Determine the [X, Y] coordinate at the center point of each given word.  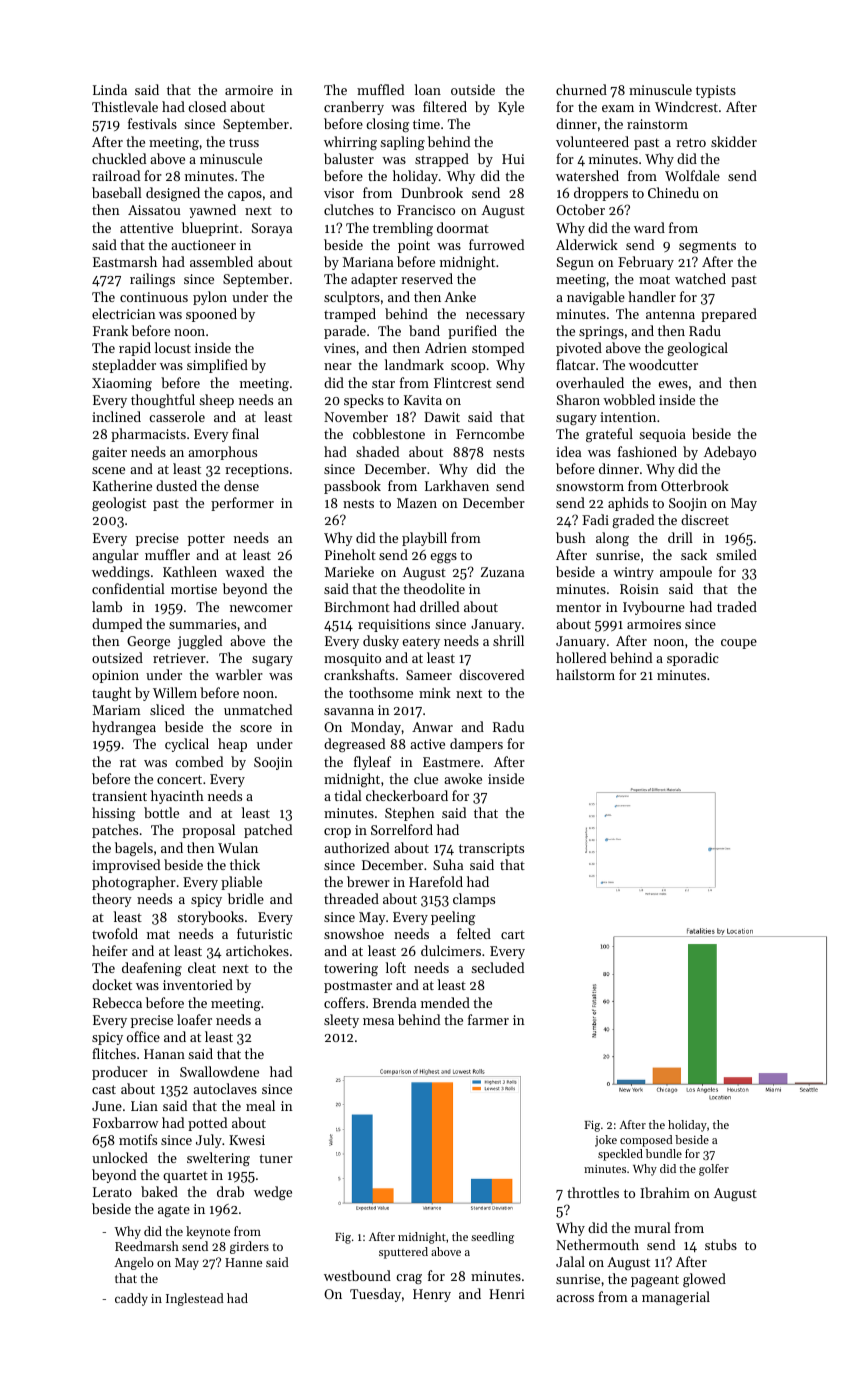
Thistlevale [125, 106]
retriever [179, 658]
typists [716, 91]
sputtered [403, 1253]
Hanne [243, 1262]
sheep [216, 401]
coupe [739, 644]
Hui [513, 159]
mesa [378, 1021]
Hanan [164, 1054]
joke [606, 1141]
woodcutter [663, 364]
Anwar [432, 727]
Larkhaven [457, 485]
